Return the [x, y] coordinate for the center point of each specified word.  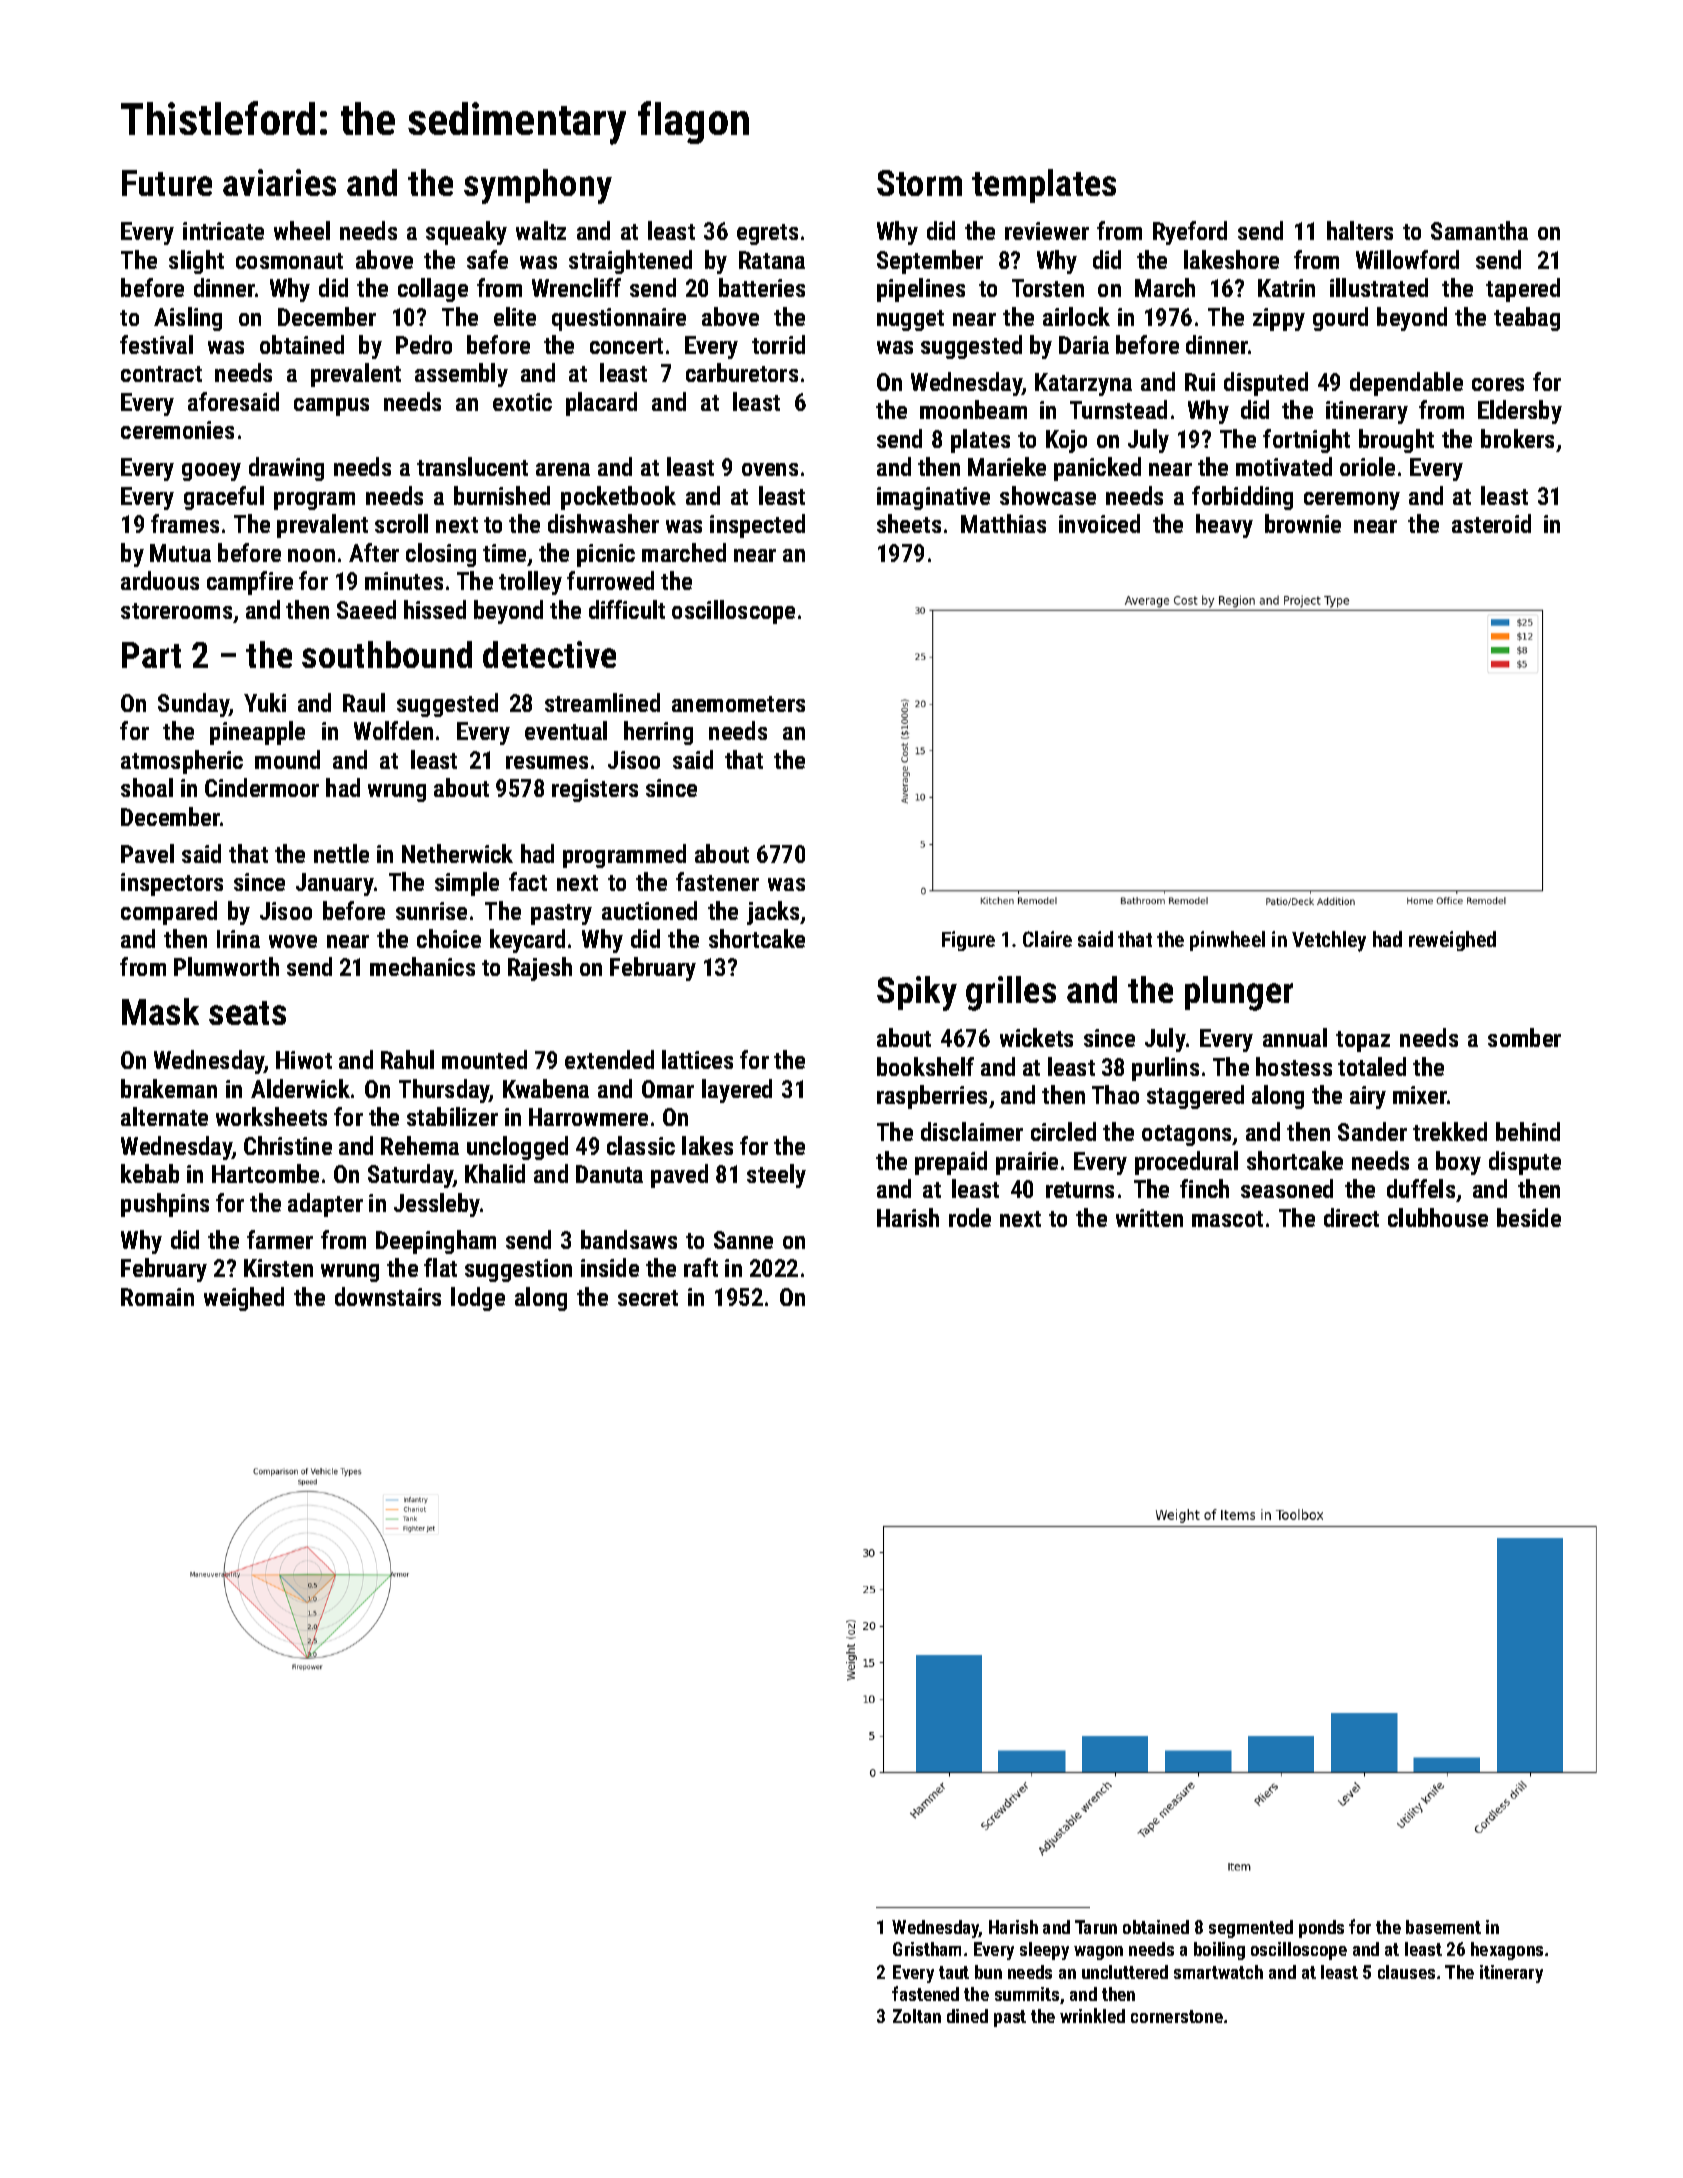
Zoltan [917, 2016]
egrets [767, 234]
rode [970, 1217]
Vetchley [1329, 941]
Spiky [917, 993]
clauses [1406, 1972]
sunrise [431, 911]
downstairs [388, 1296]
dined [967, 2016]
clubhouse [1438, 1217]
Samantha [1479, 230]
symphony [538, 186]
